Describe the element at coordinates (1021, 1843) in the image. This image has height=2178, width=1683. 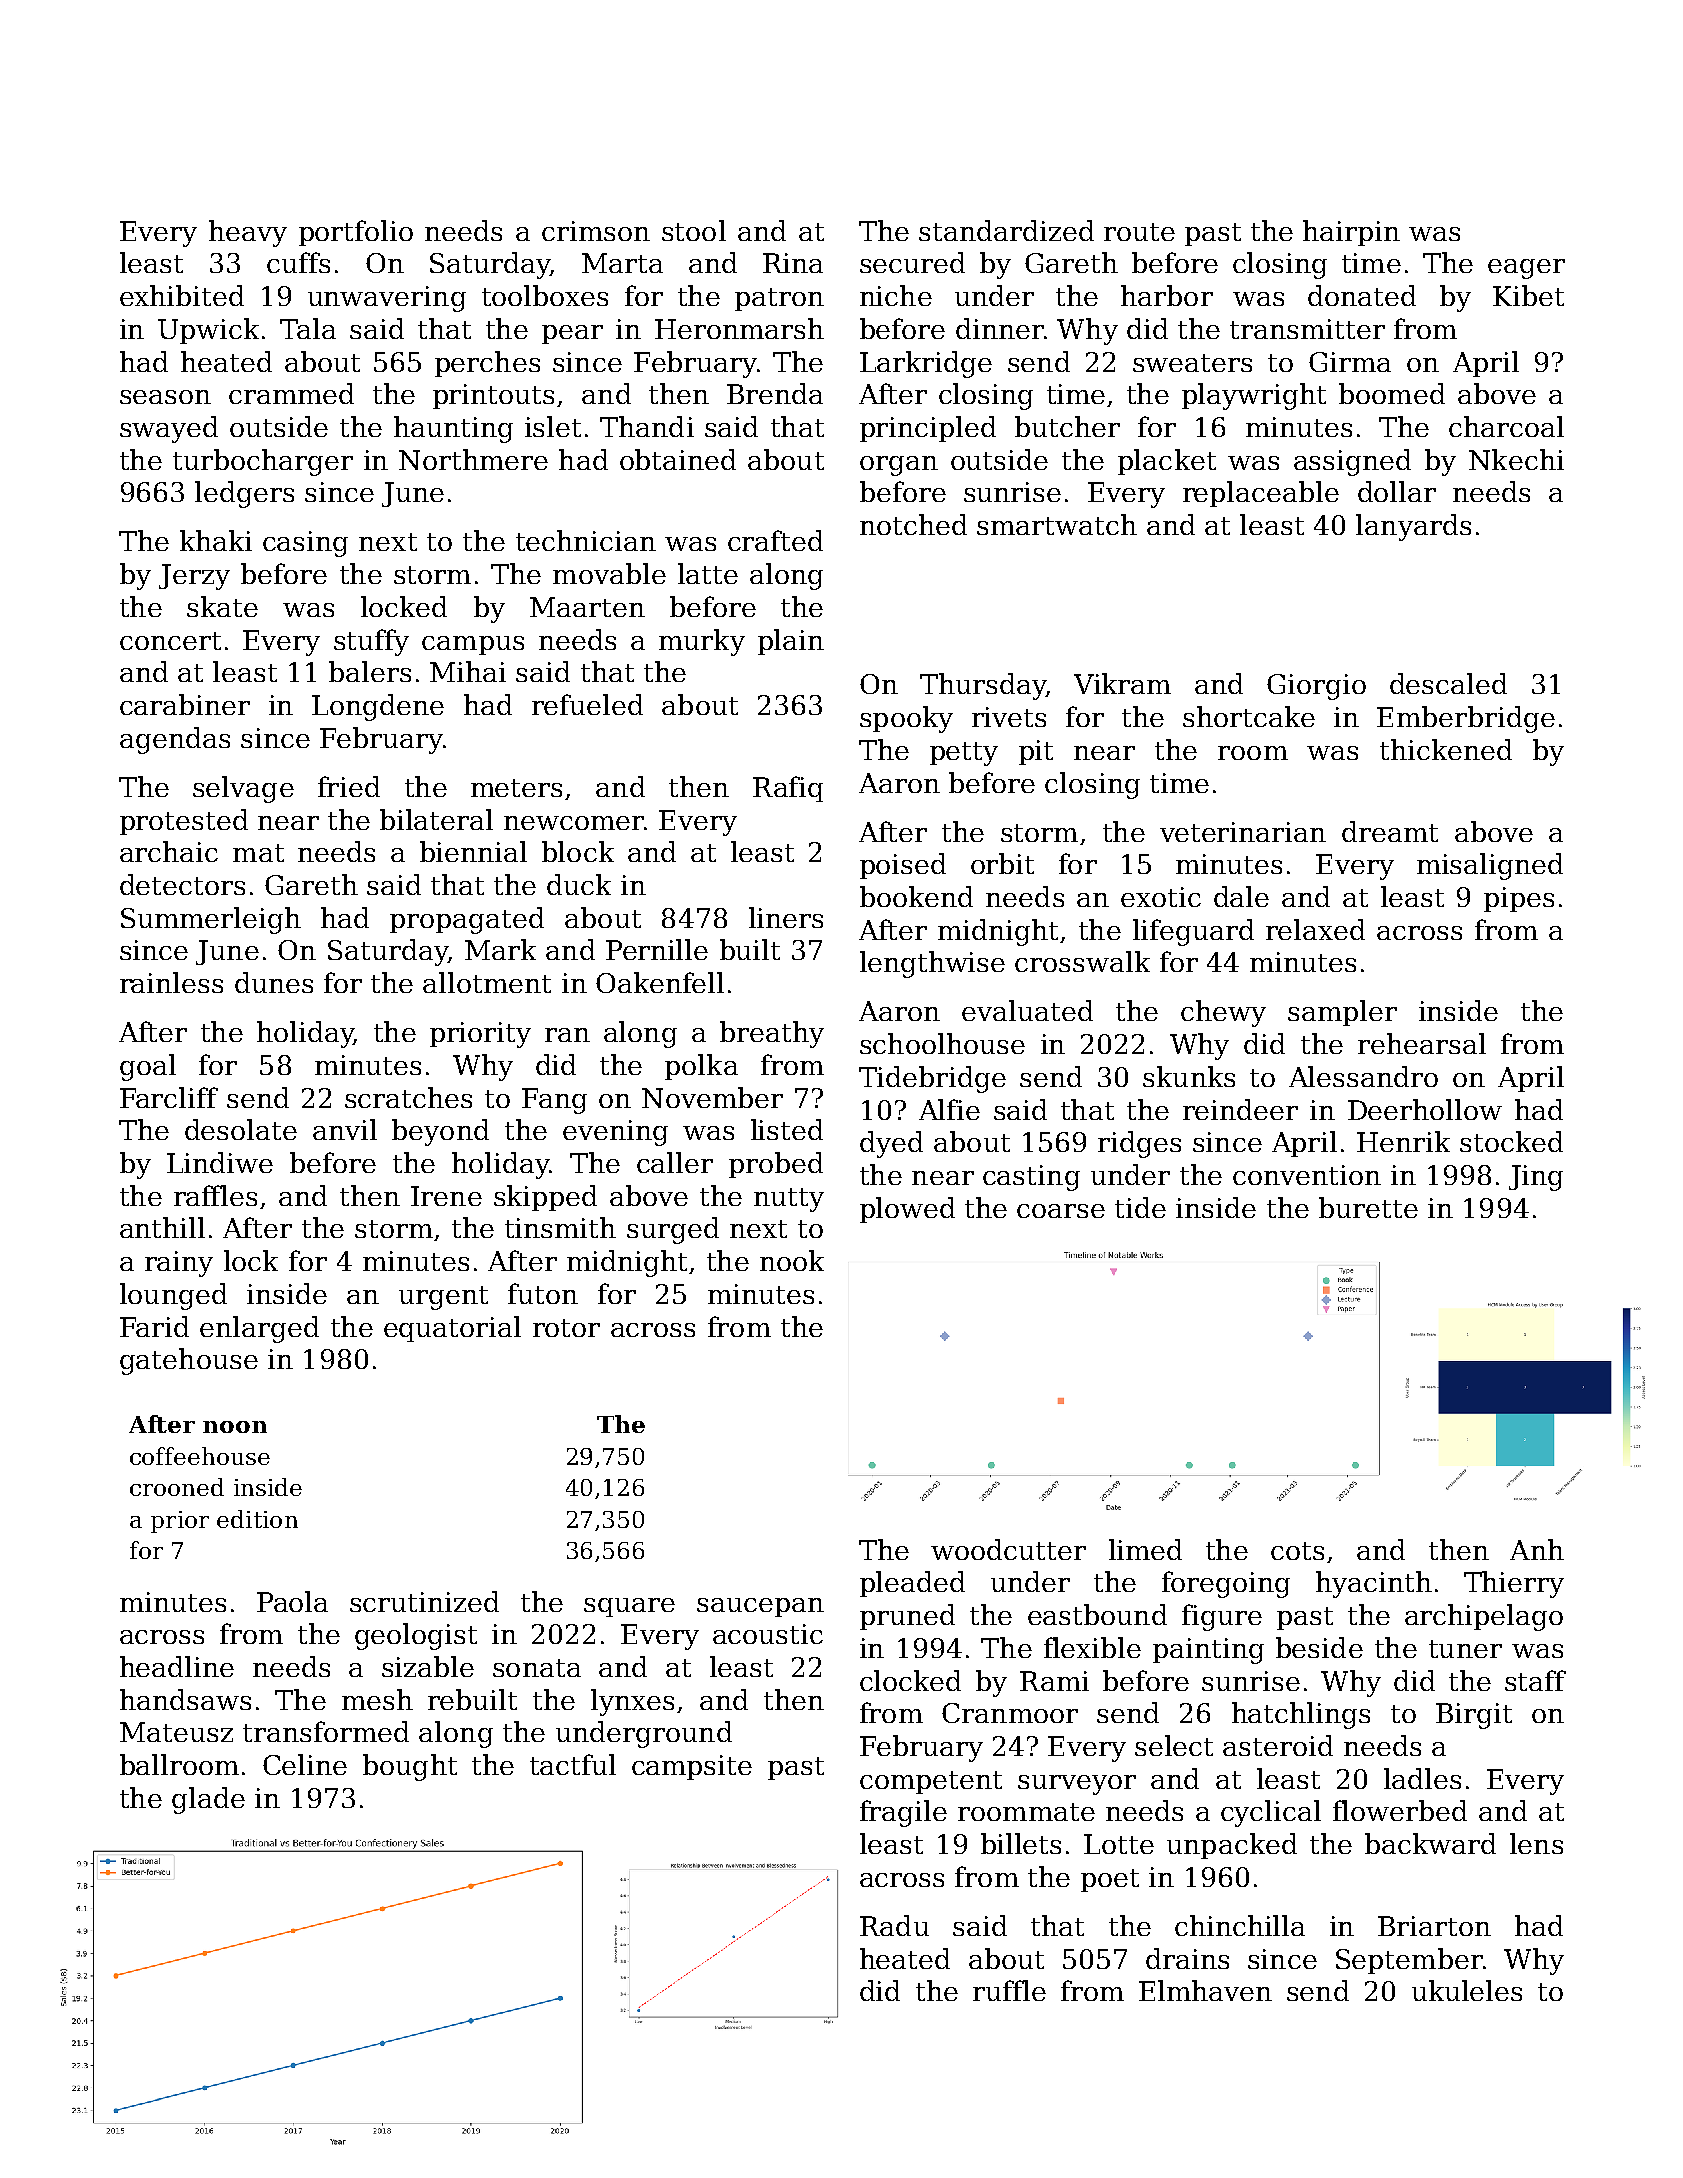
I see `billets` at that location.
